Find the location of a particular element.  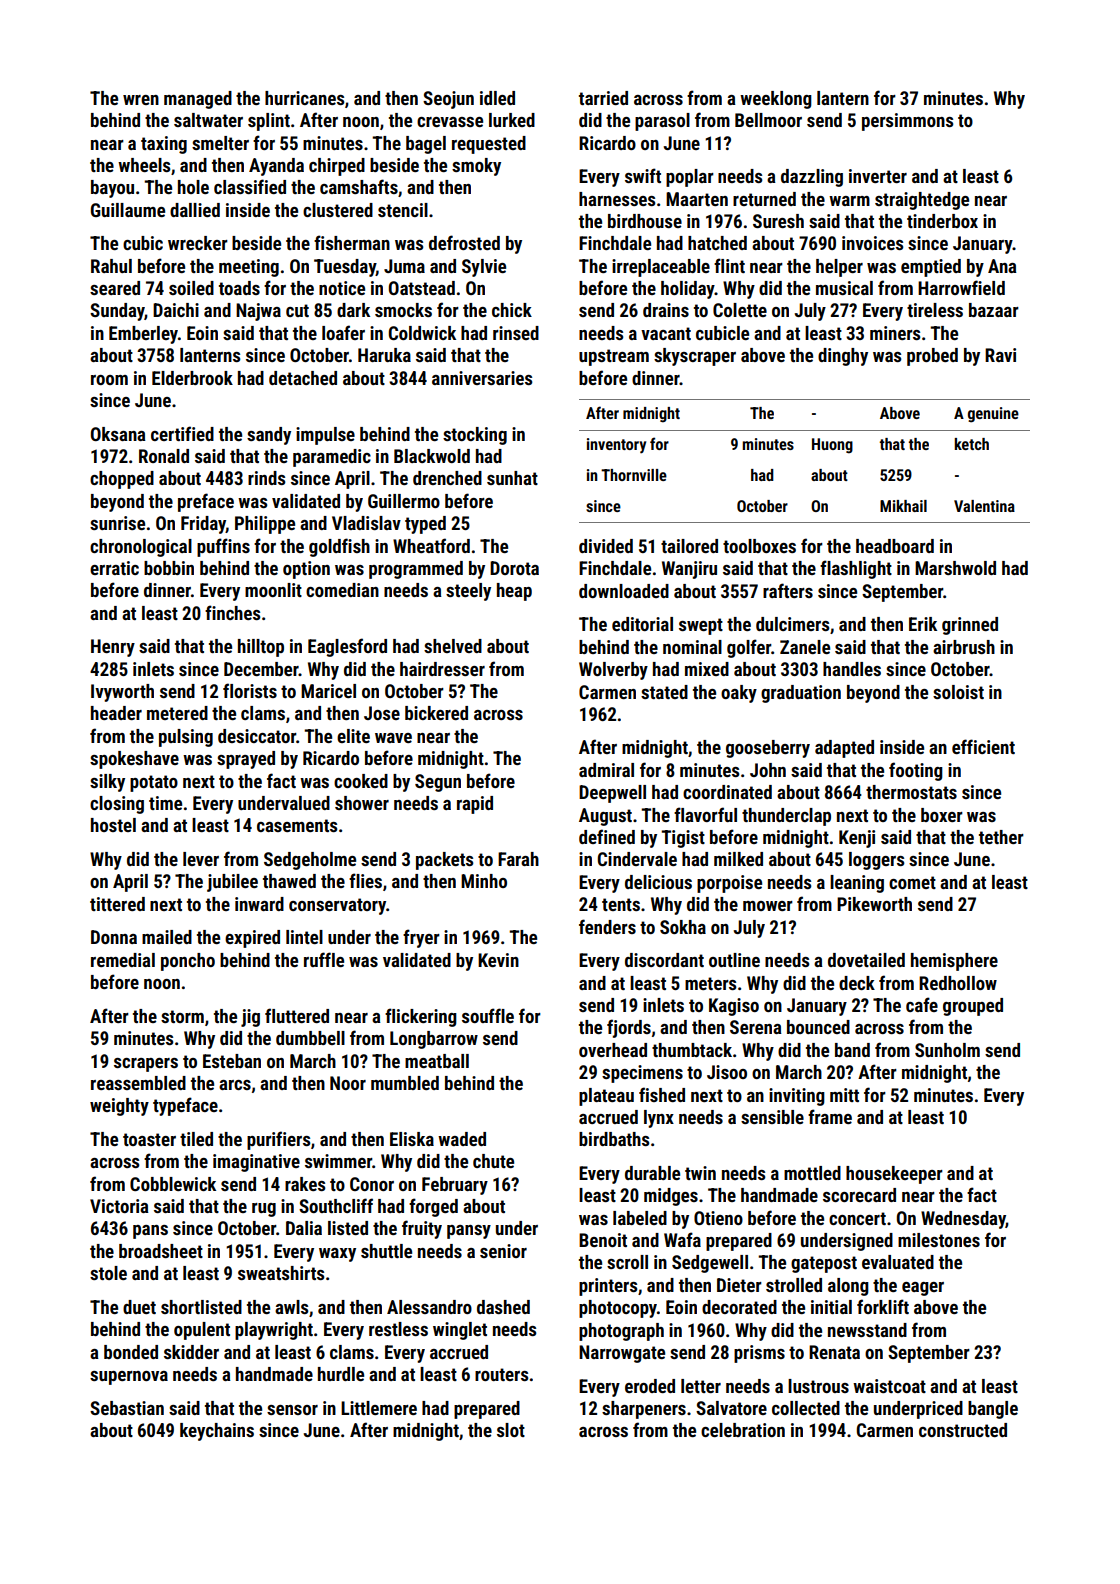

saltwater is located at coordinates (208, 120).
